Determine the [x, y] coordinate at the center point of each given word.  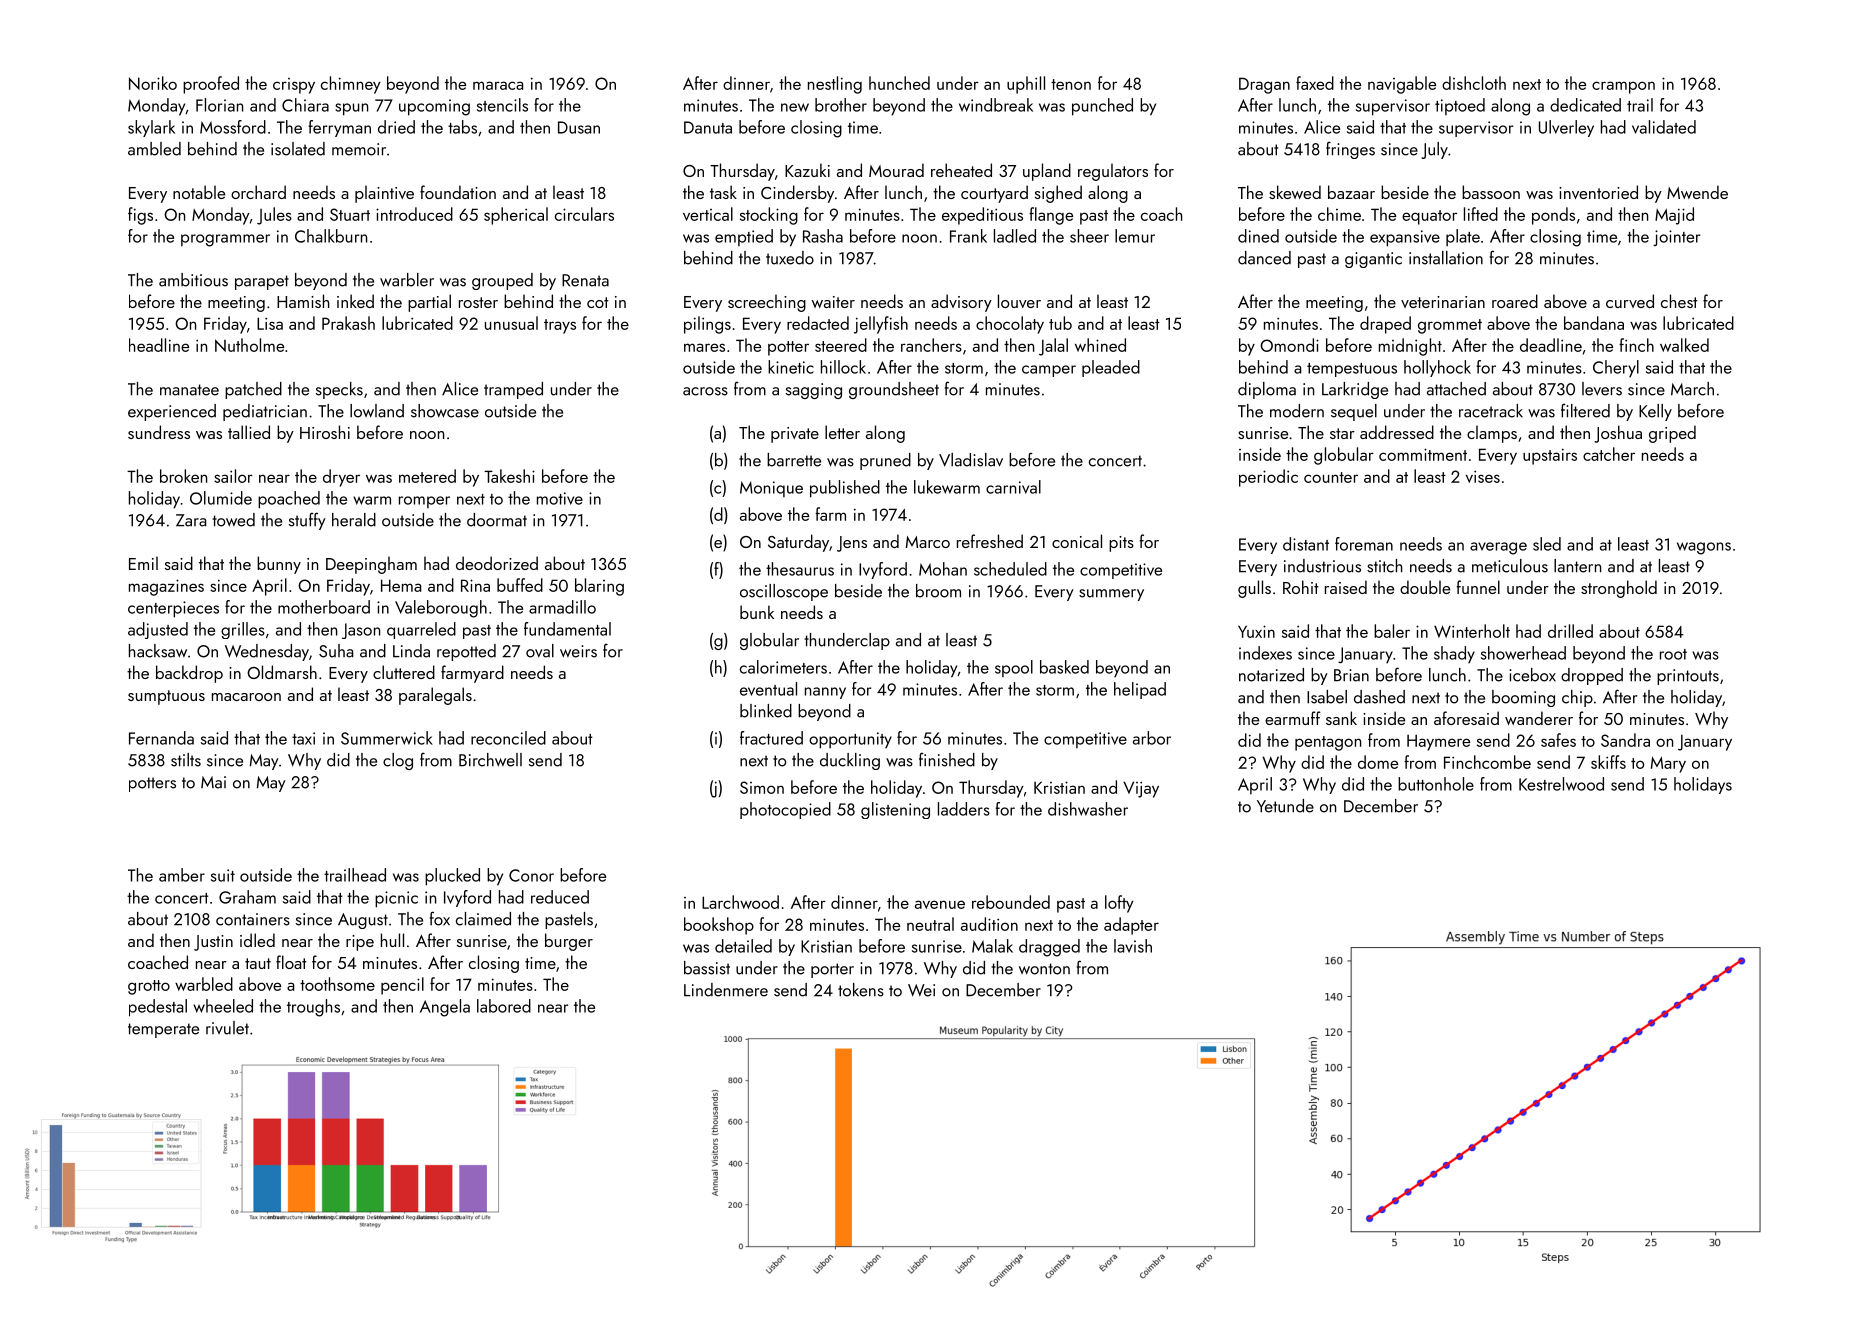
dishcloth [1474, 83]
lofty [1119, 904]
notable [199, 192]
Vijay [1141, 789]
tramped [513, 390]
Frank [968, 236]
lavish [1133, 946]
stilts [186, 760]
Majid [1674, 216]
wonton [1044, 969]
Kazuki [807, 170]
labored [504, 1006]
